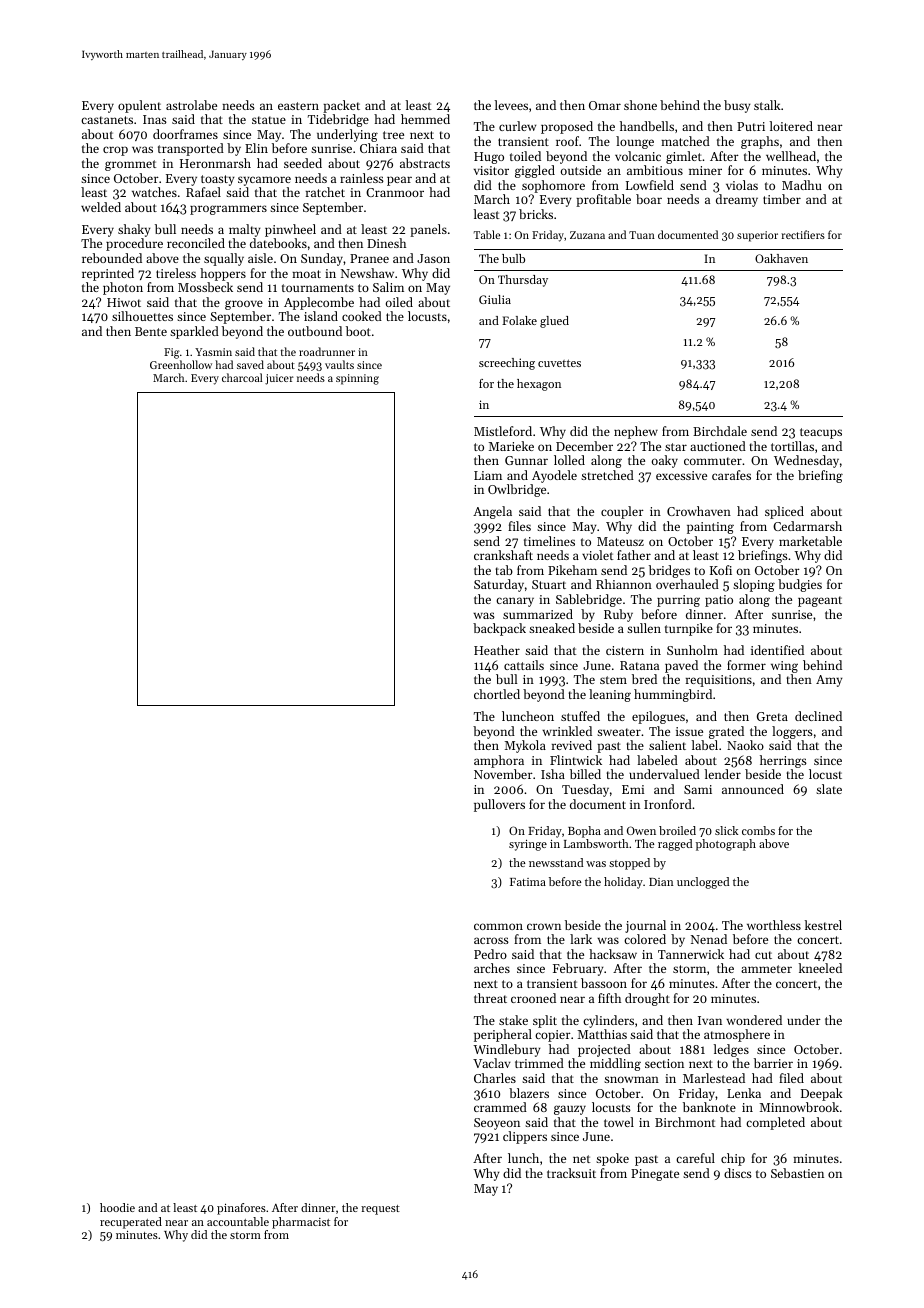  I want to click on Heronmarsh, so click(215, 163).
